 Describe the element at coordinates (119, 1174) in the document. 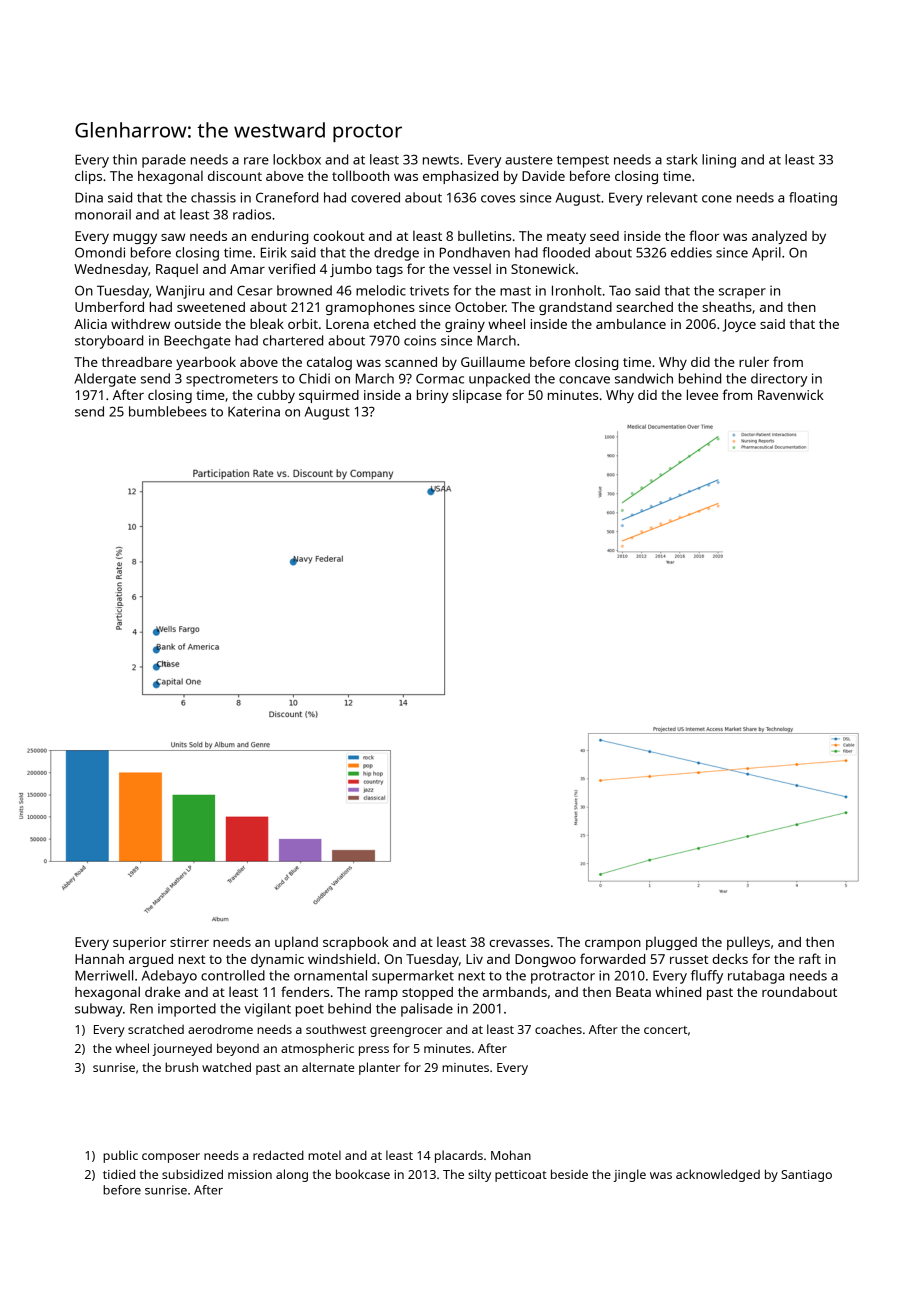

I see `tidied` at that location.
